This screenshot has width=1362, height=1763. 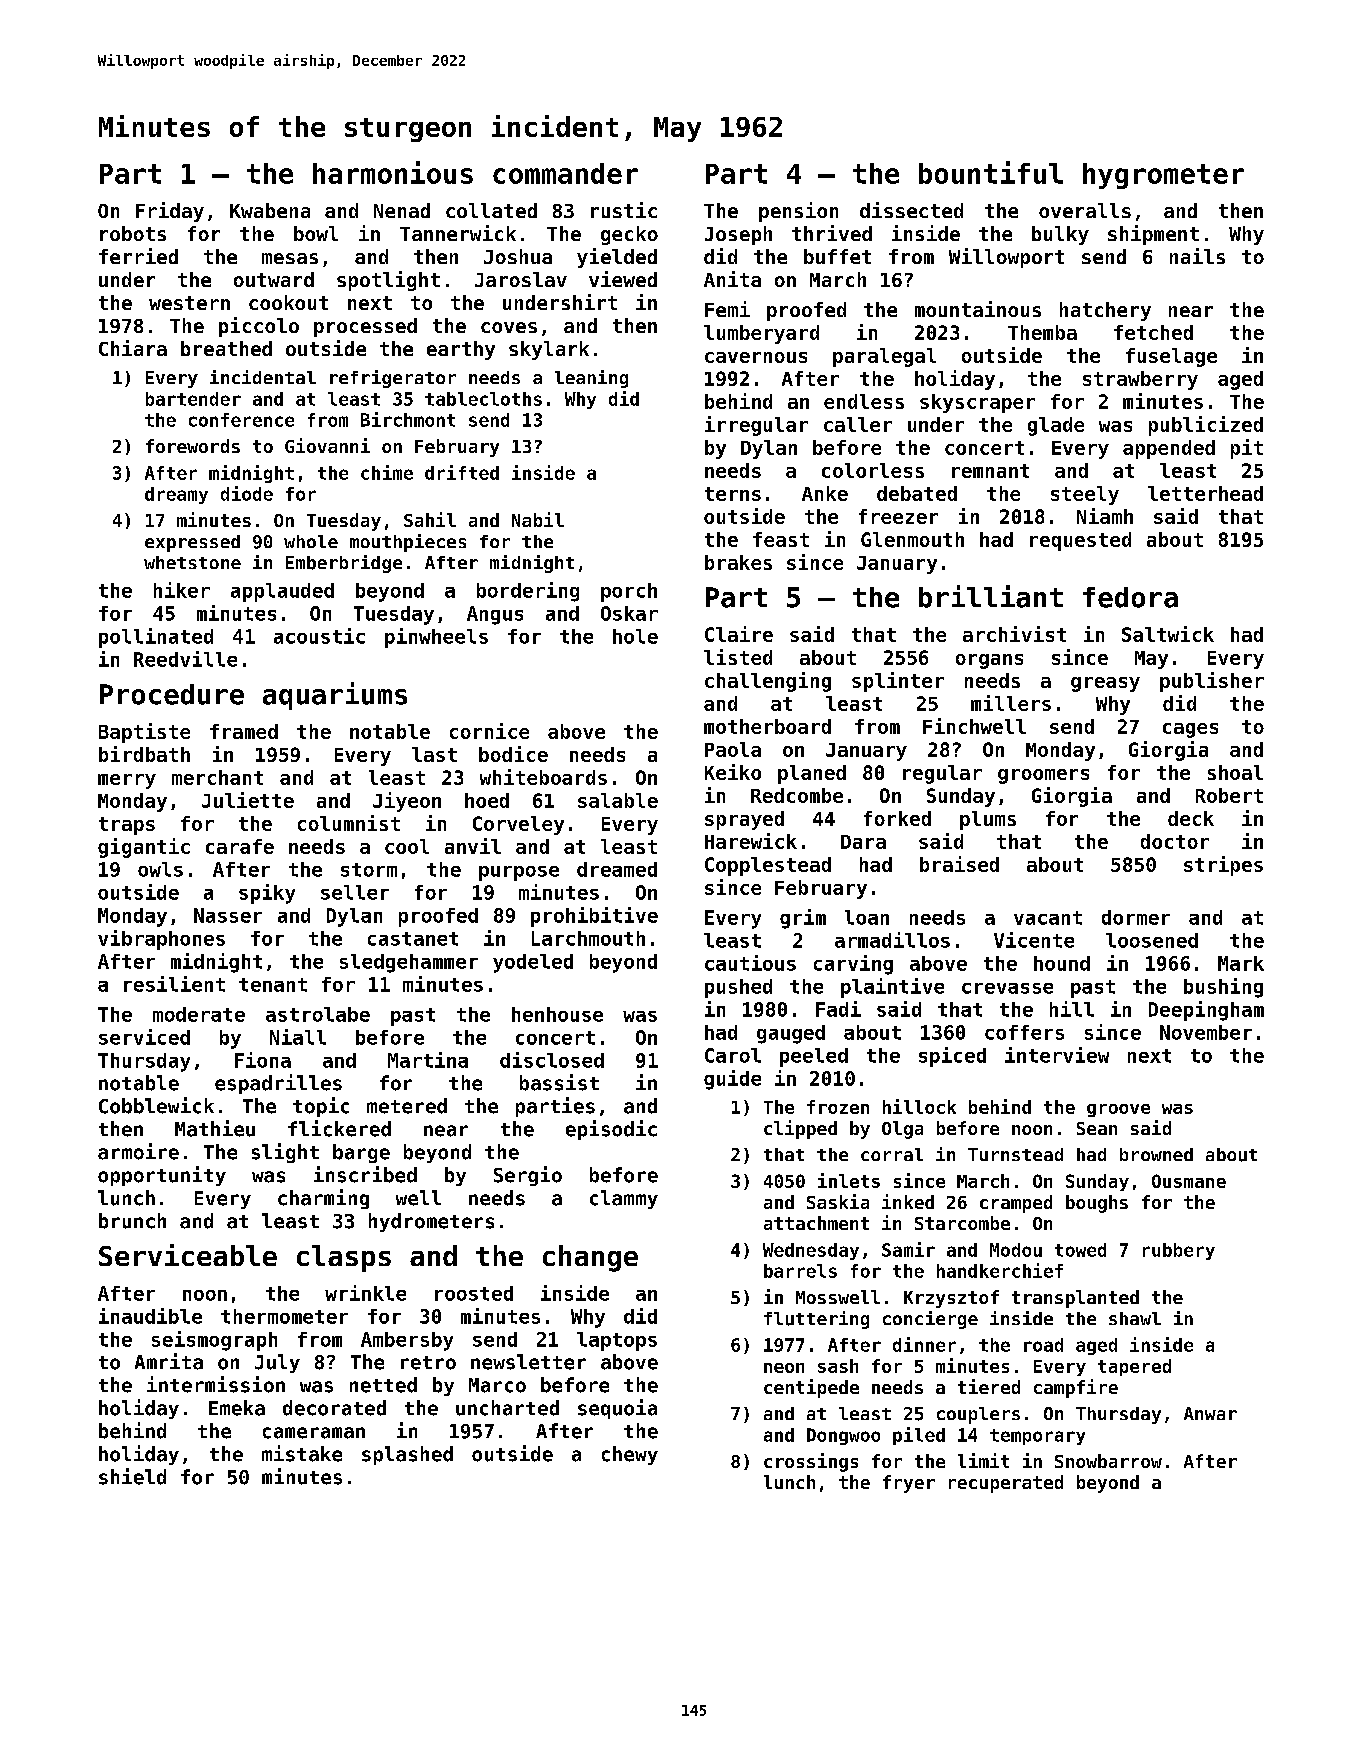 What do you see at coordinates (133, 348) in the screenshot?
I see `Chiara` at bounding box center [133, 348].
